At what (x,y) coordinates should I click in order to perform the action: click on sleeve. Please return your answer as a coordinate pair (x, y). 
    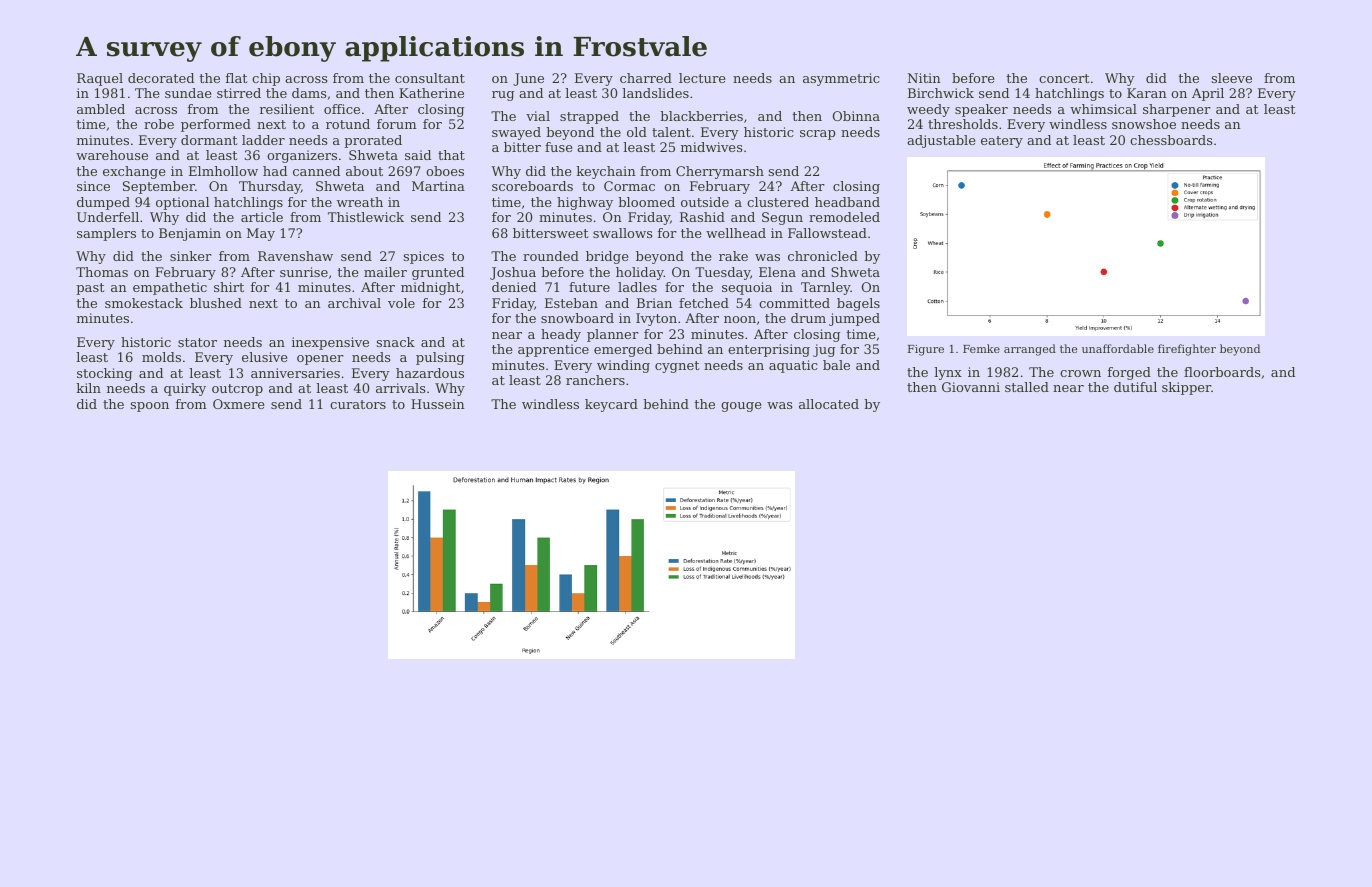
    Looking at the image, I should click on (1232, 78).
